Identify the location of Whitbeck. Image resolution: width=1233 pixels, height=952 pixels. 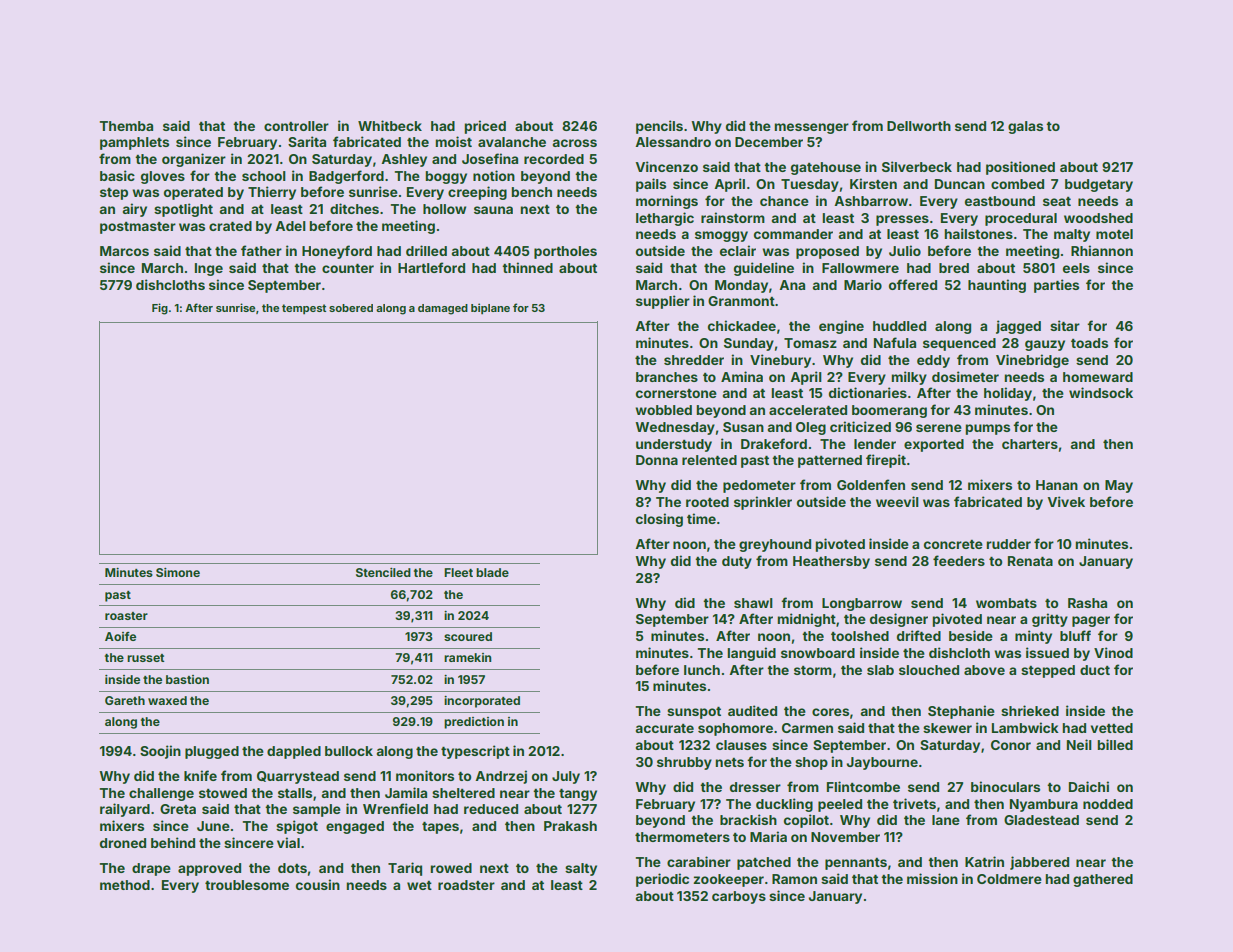
(390, 125).
